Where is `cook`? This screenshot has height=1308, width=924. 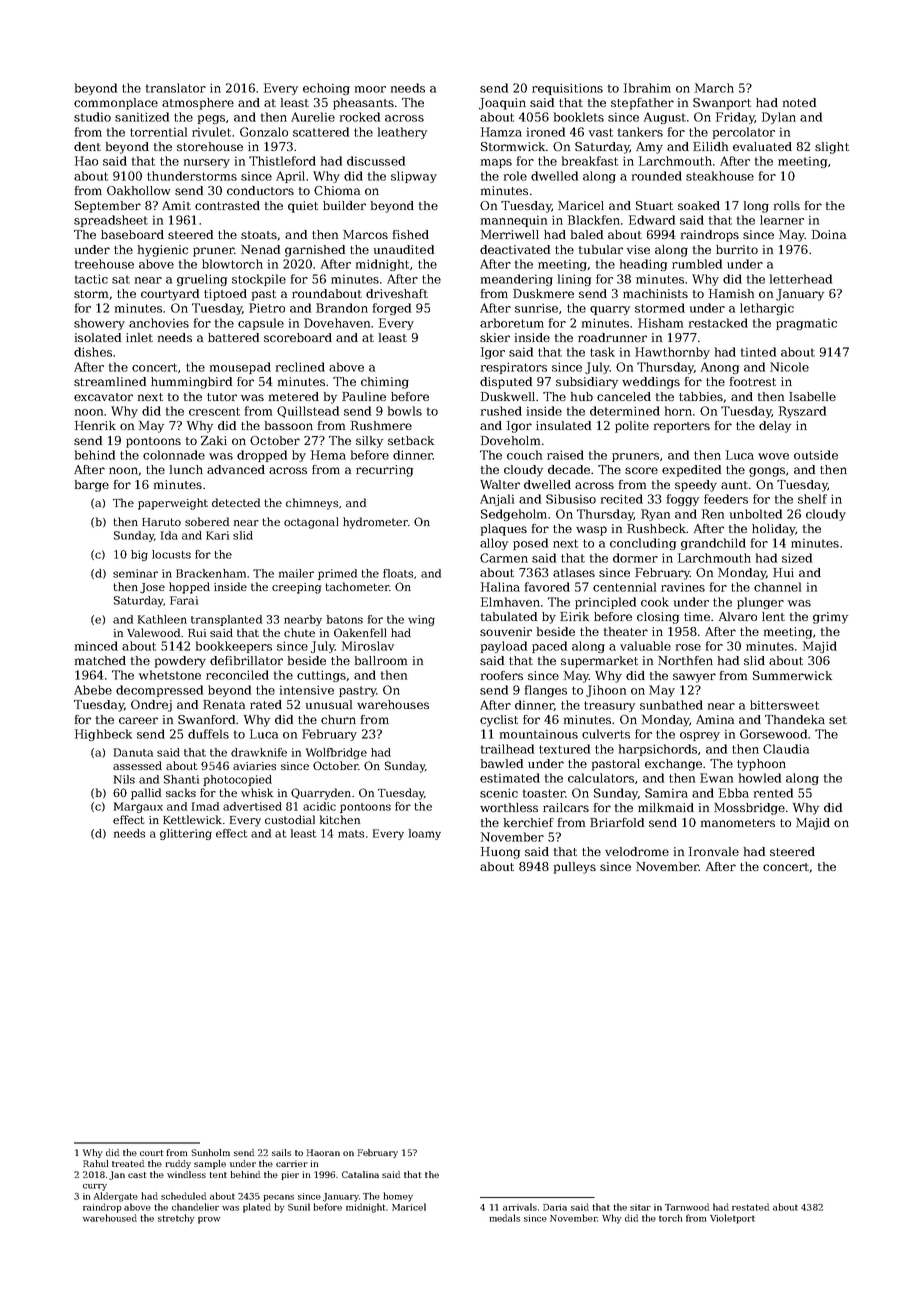 cook is located at coordinates (655, 602).
